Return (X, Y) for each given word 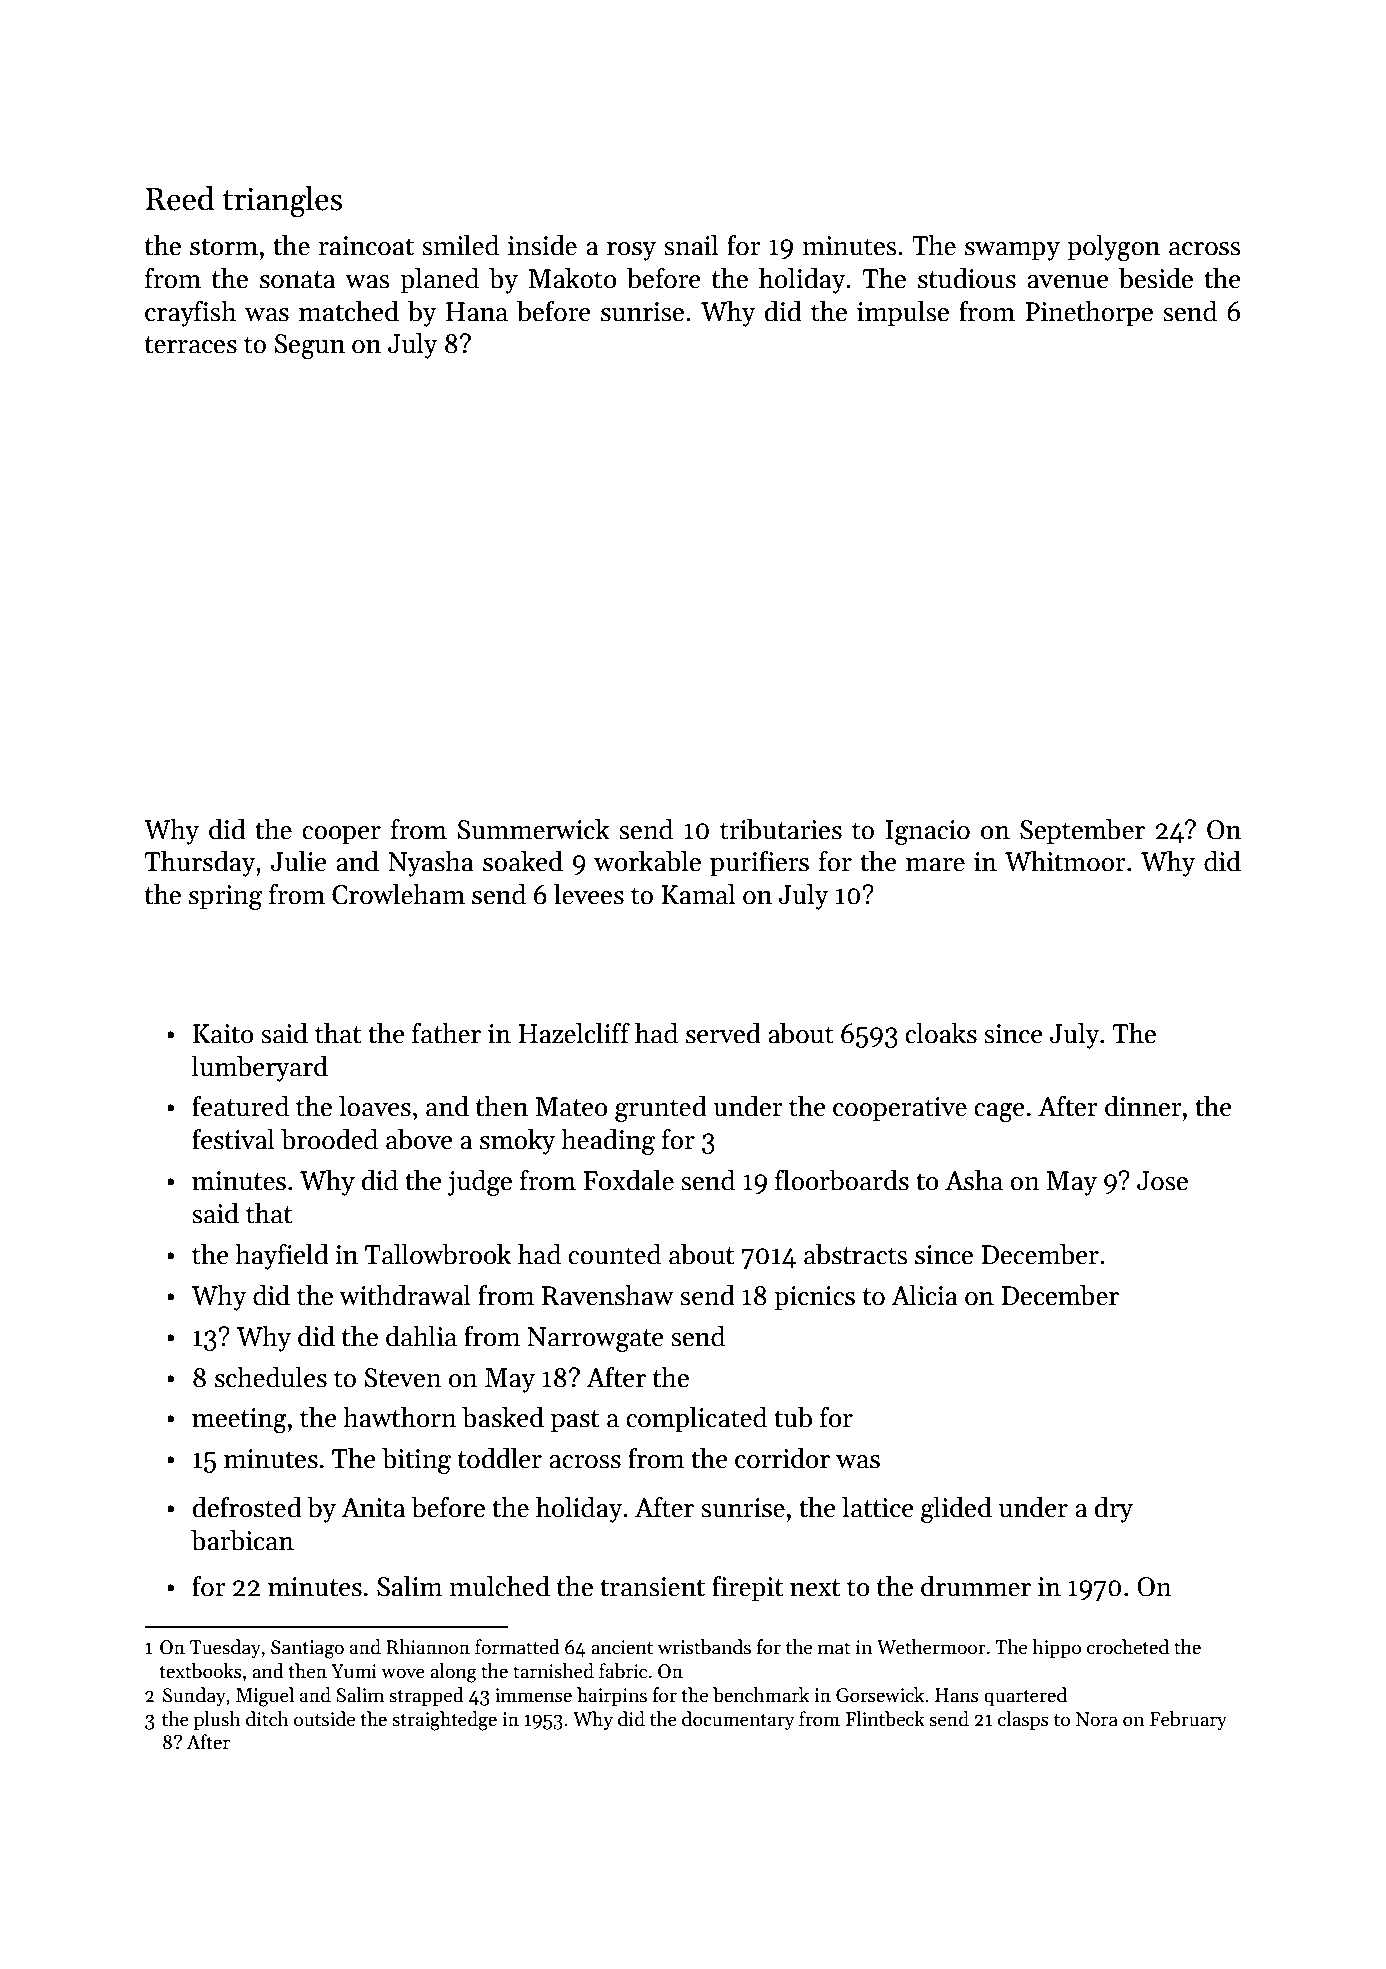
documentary (738, 1720)
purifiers (759, 864)
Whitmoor (1065, 861)
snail (691, 245)
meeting (239, 1420)
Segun (309, 346)
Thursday (200, 864)
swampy (1012, 251)
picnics (814, 1298)
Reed (180, 198)
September (1082, 832)
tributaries (781, 829)
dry (1114, 1510)
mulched (499, 1586)
